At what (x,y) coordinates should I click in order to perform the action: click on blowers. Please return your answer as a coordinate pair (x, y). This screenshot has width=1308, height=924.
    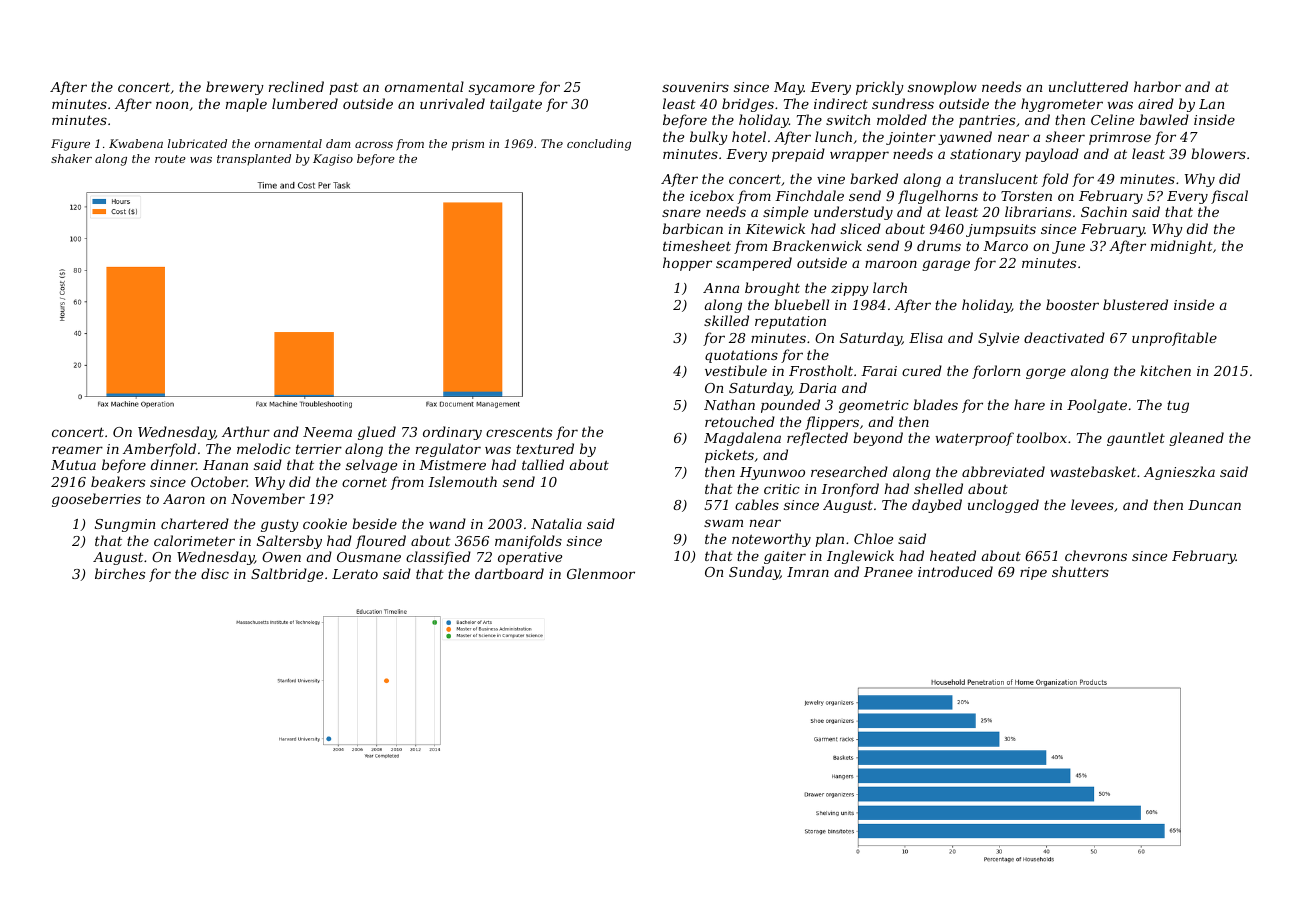
    Looking at the image, I should click on (1218, 153).
